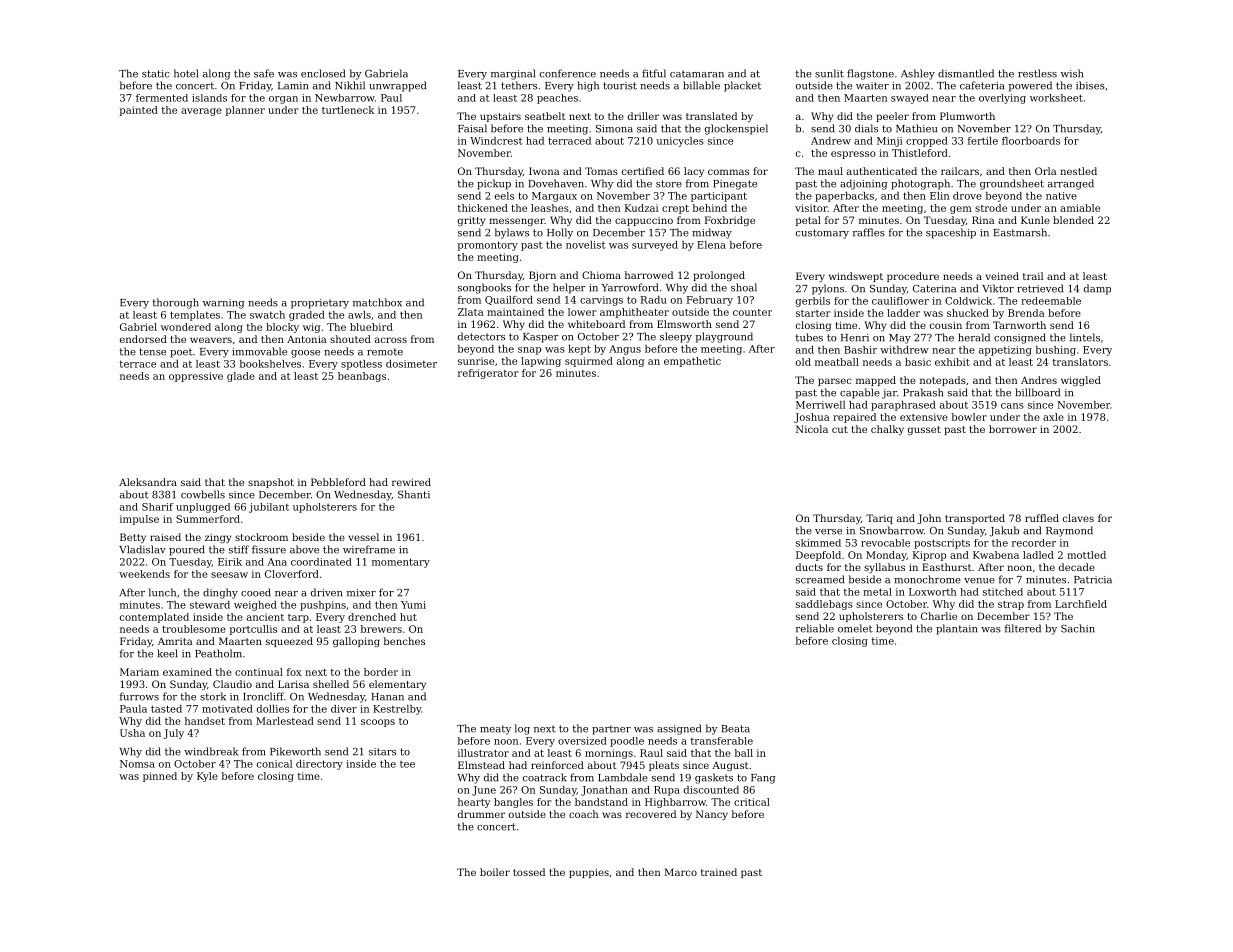  Describe the element at coordinates (1002, 276) in the screenshot. I see `veined` at that location.
